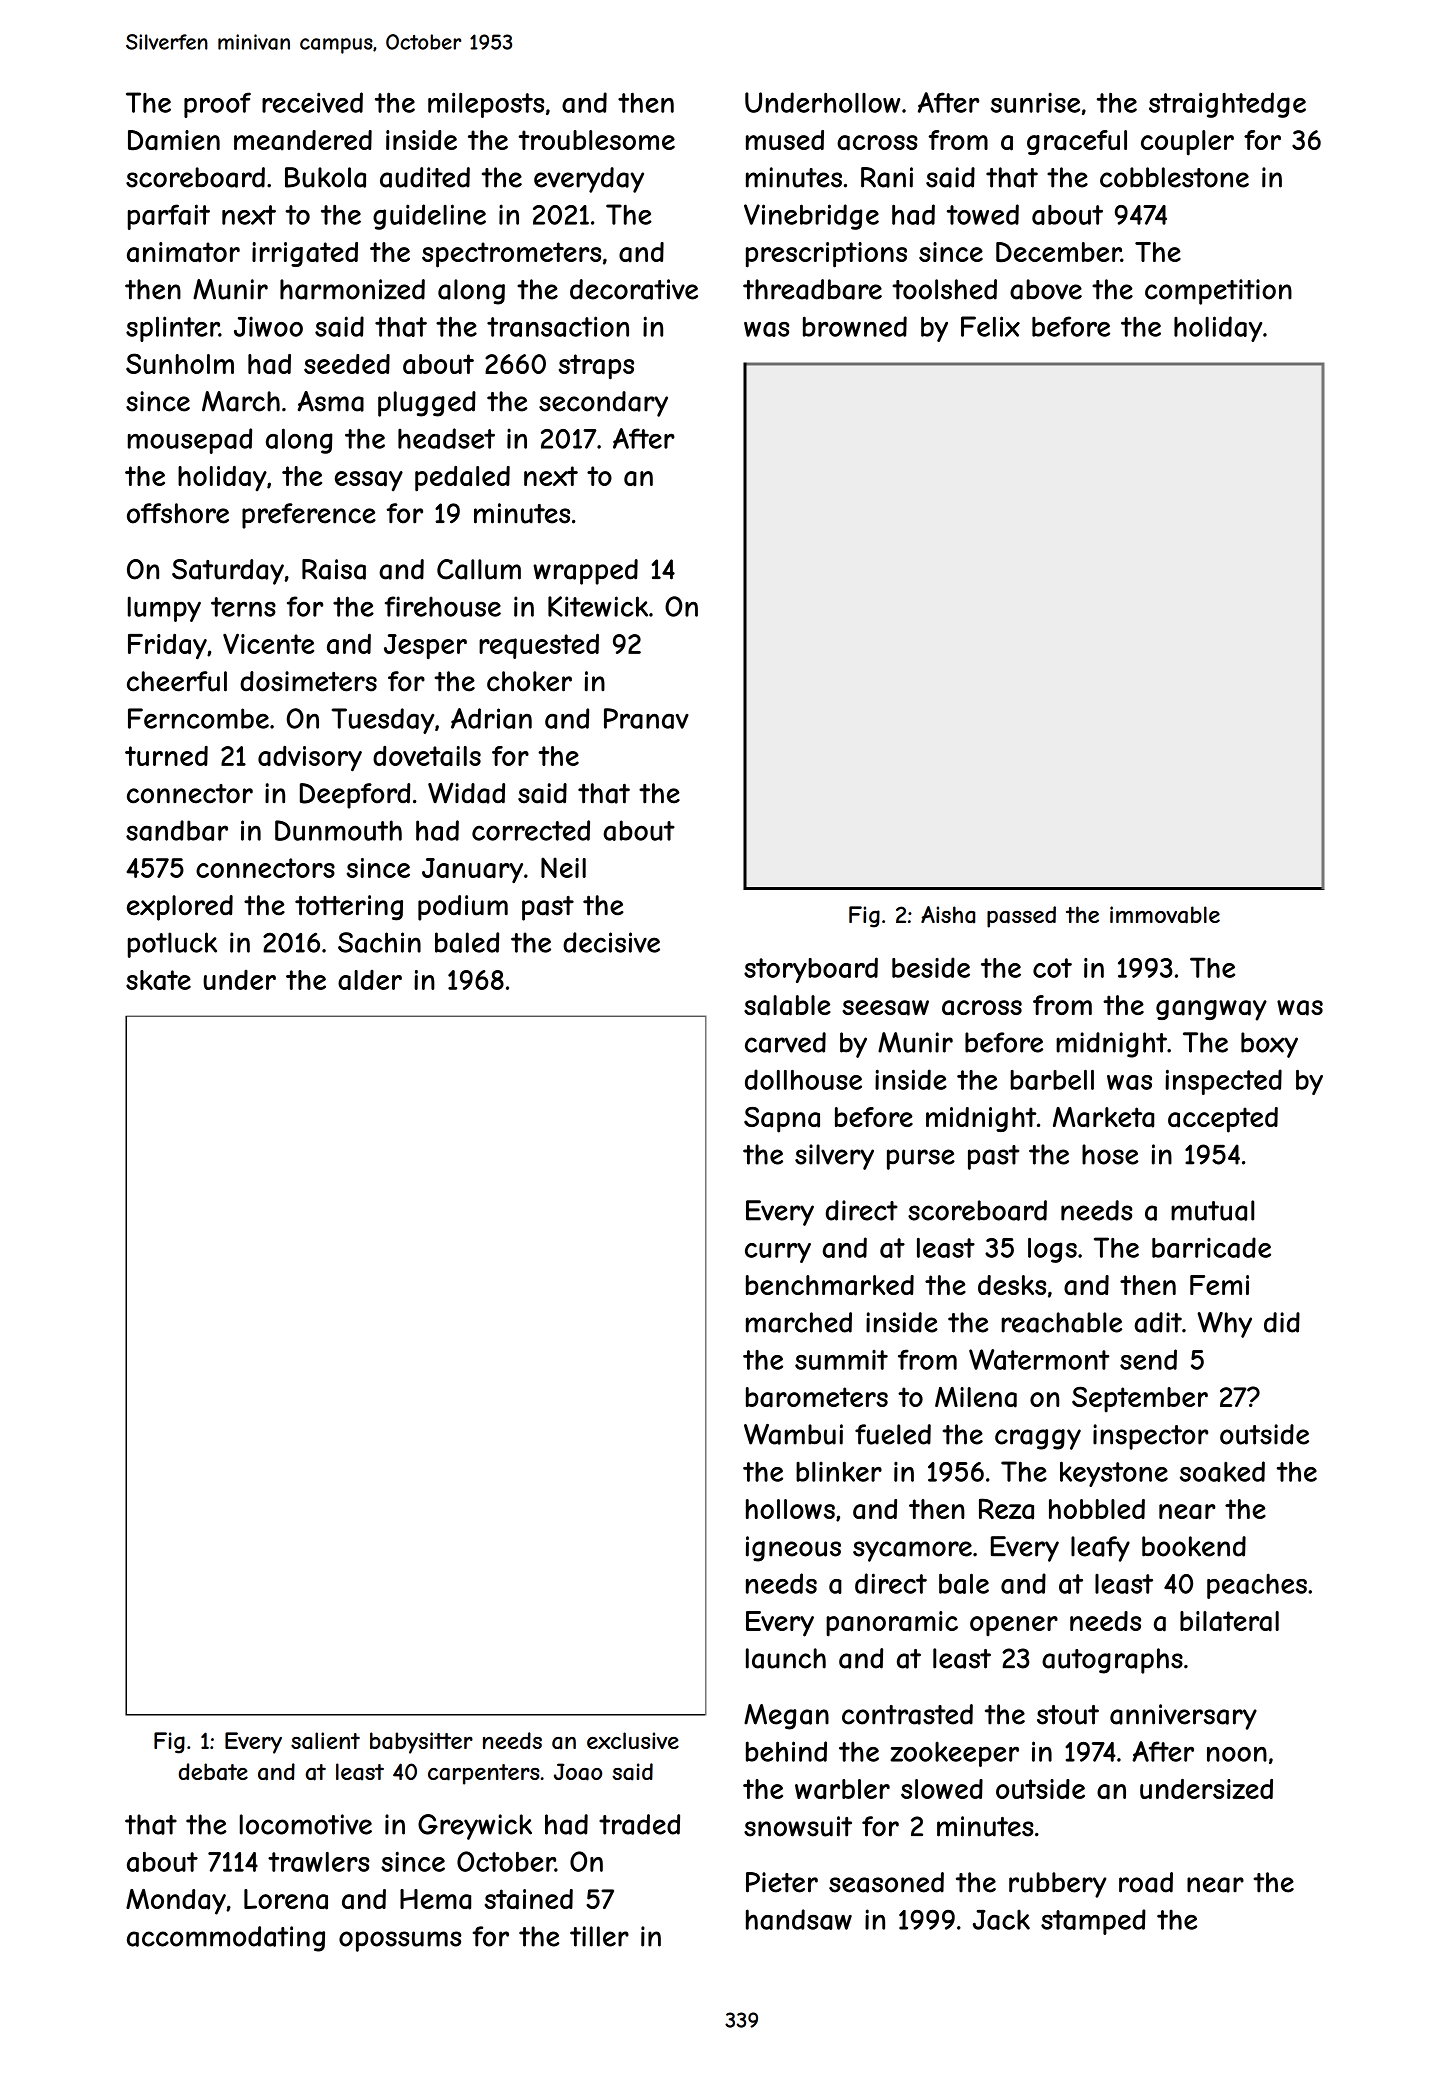  I want to click on noon, so click(1237, 1754).
